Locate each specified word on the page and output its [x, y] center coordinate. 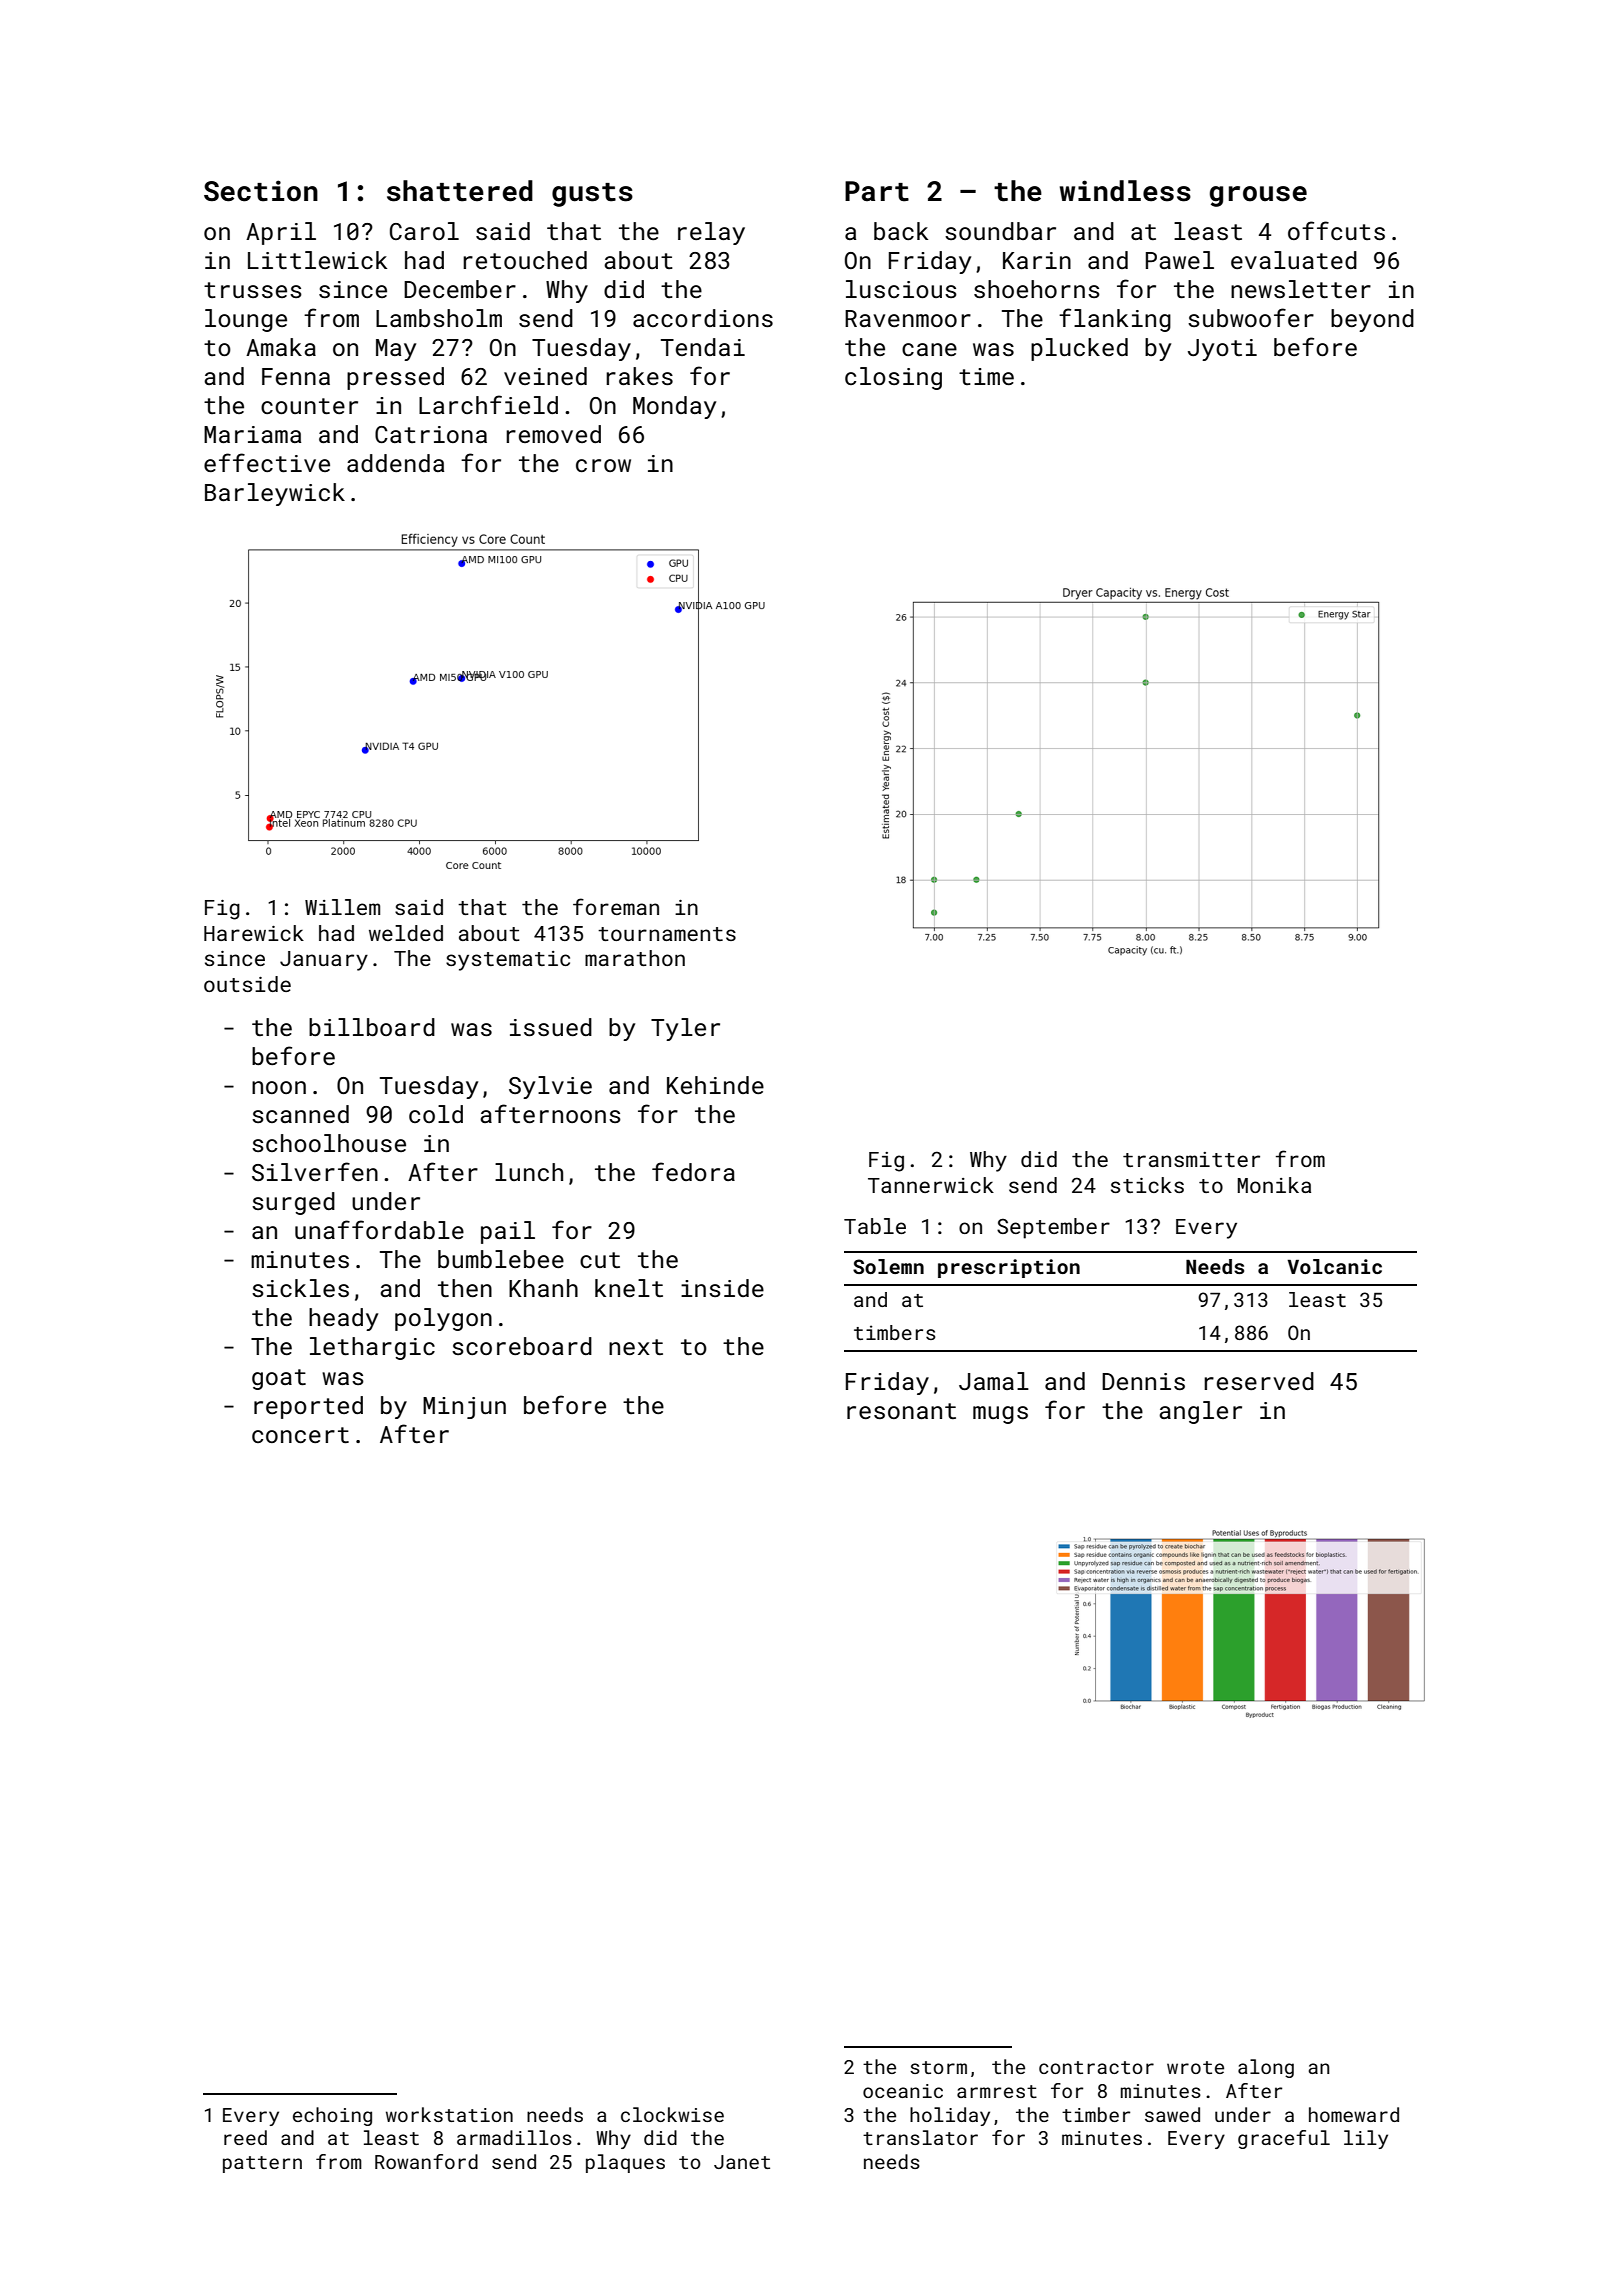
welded [406, 933]
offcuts [1336, 230]
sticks [1147, 1185]
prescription [1009, 1268]
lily [1366, 2139]
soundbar [1000, 231]
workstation [449, 2114]
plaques [625, 2163]
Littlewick [317, 260]
